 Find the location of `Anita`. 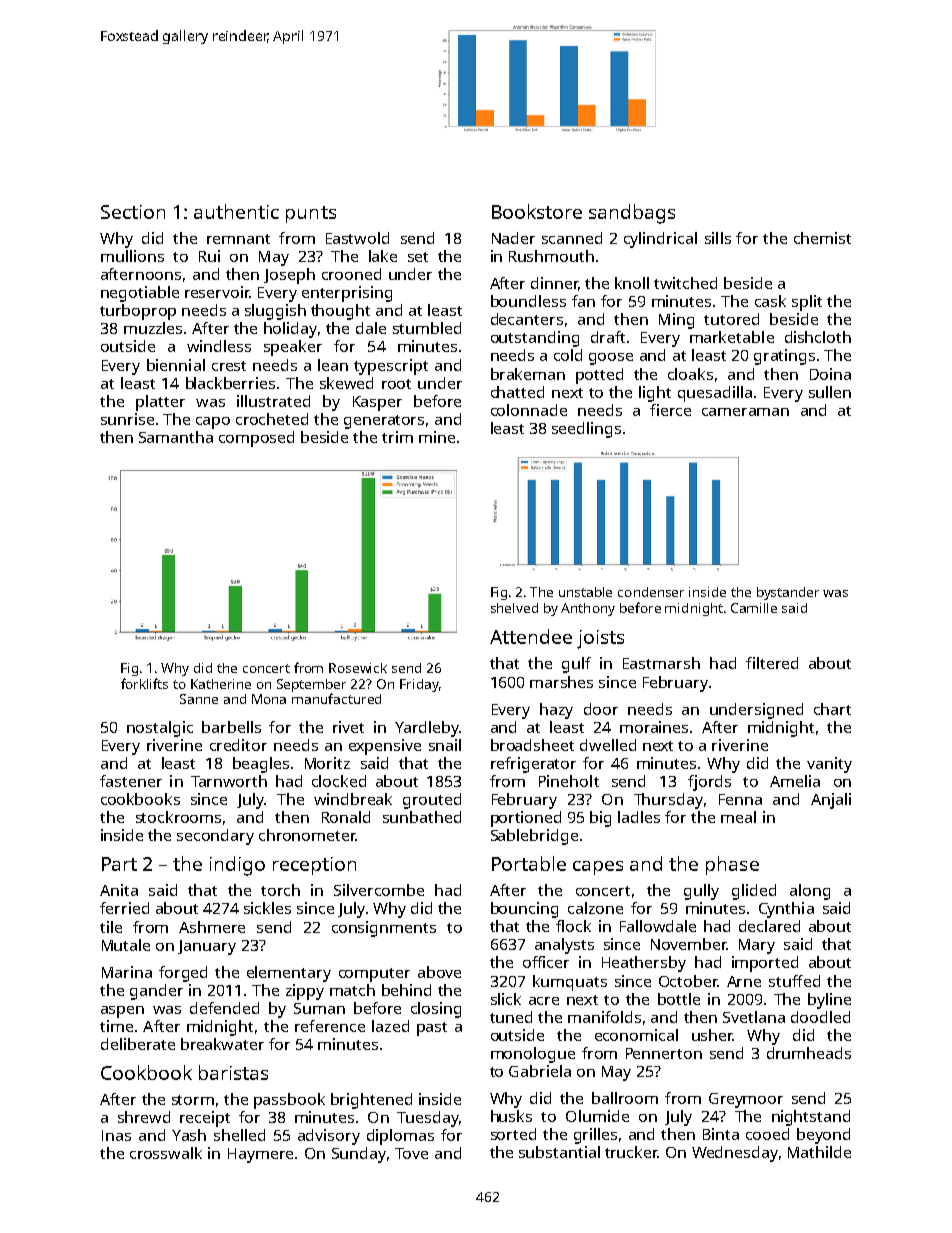

Anita is located at coordinates (119, 890).
